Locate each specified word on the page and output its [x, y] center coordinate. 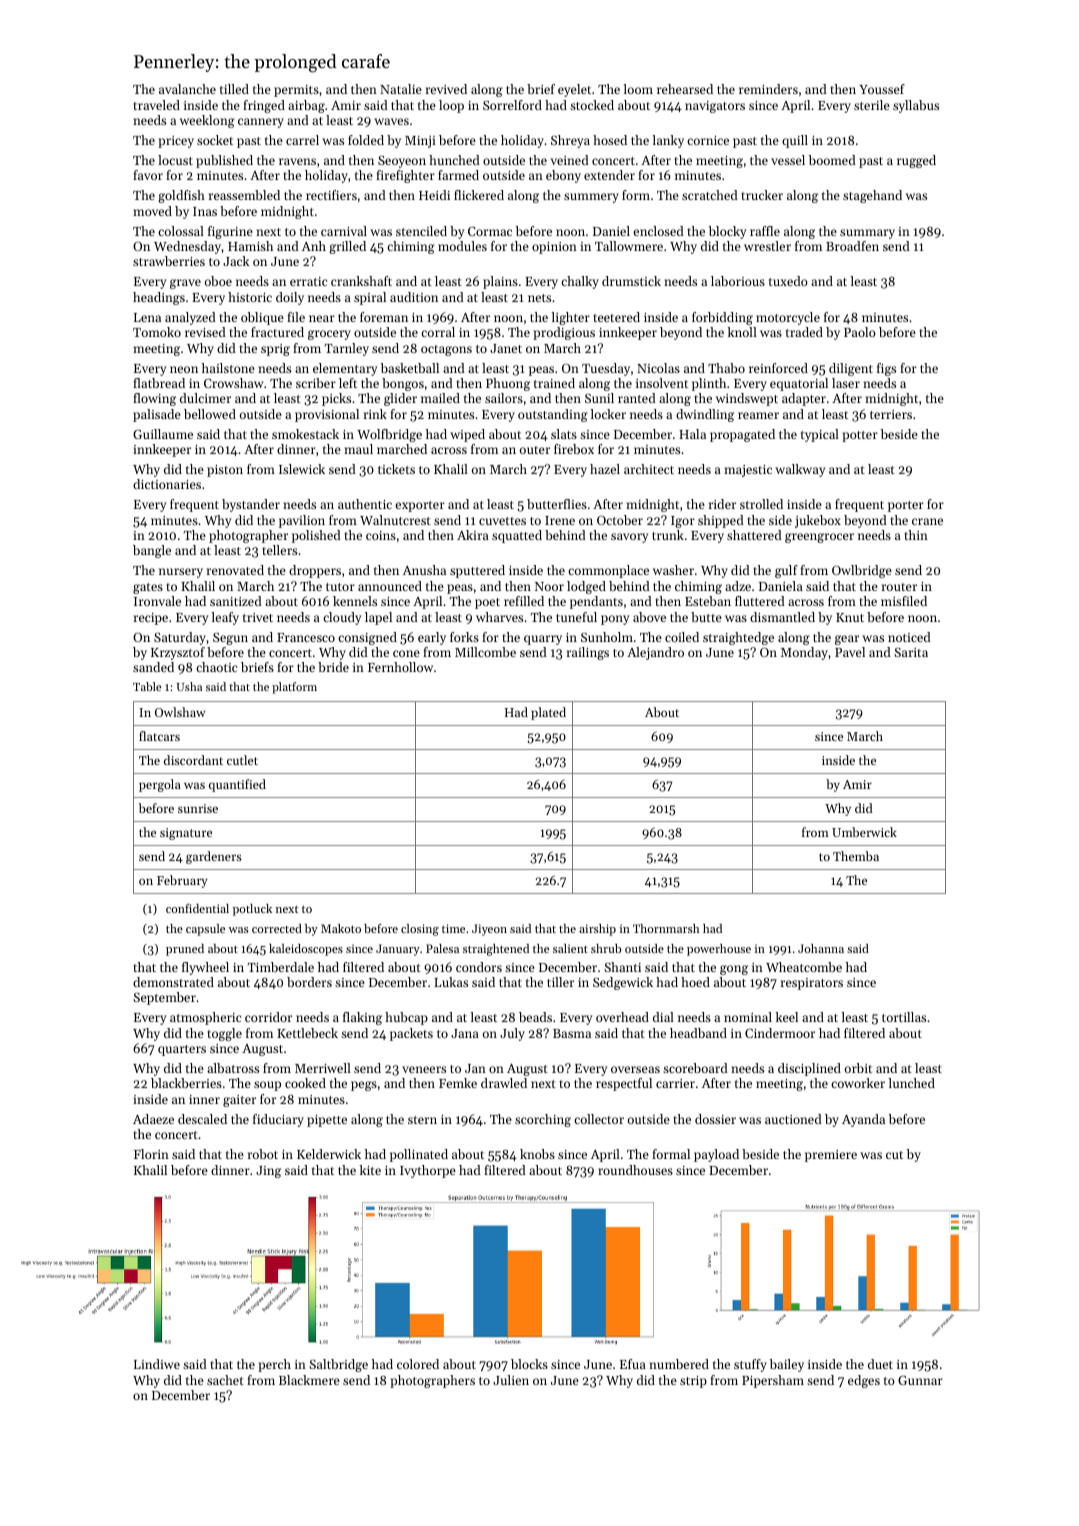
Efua [633, 1364]
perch [274, 1365]
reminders [768, 89]
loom [638, 89]
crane [927, 521]
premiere [831, 1156]
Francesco [306, 637]
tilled [234, 89]
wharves [499, 617]
